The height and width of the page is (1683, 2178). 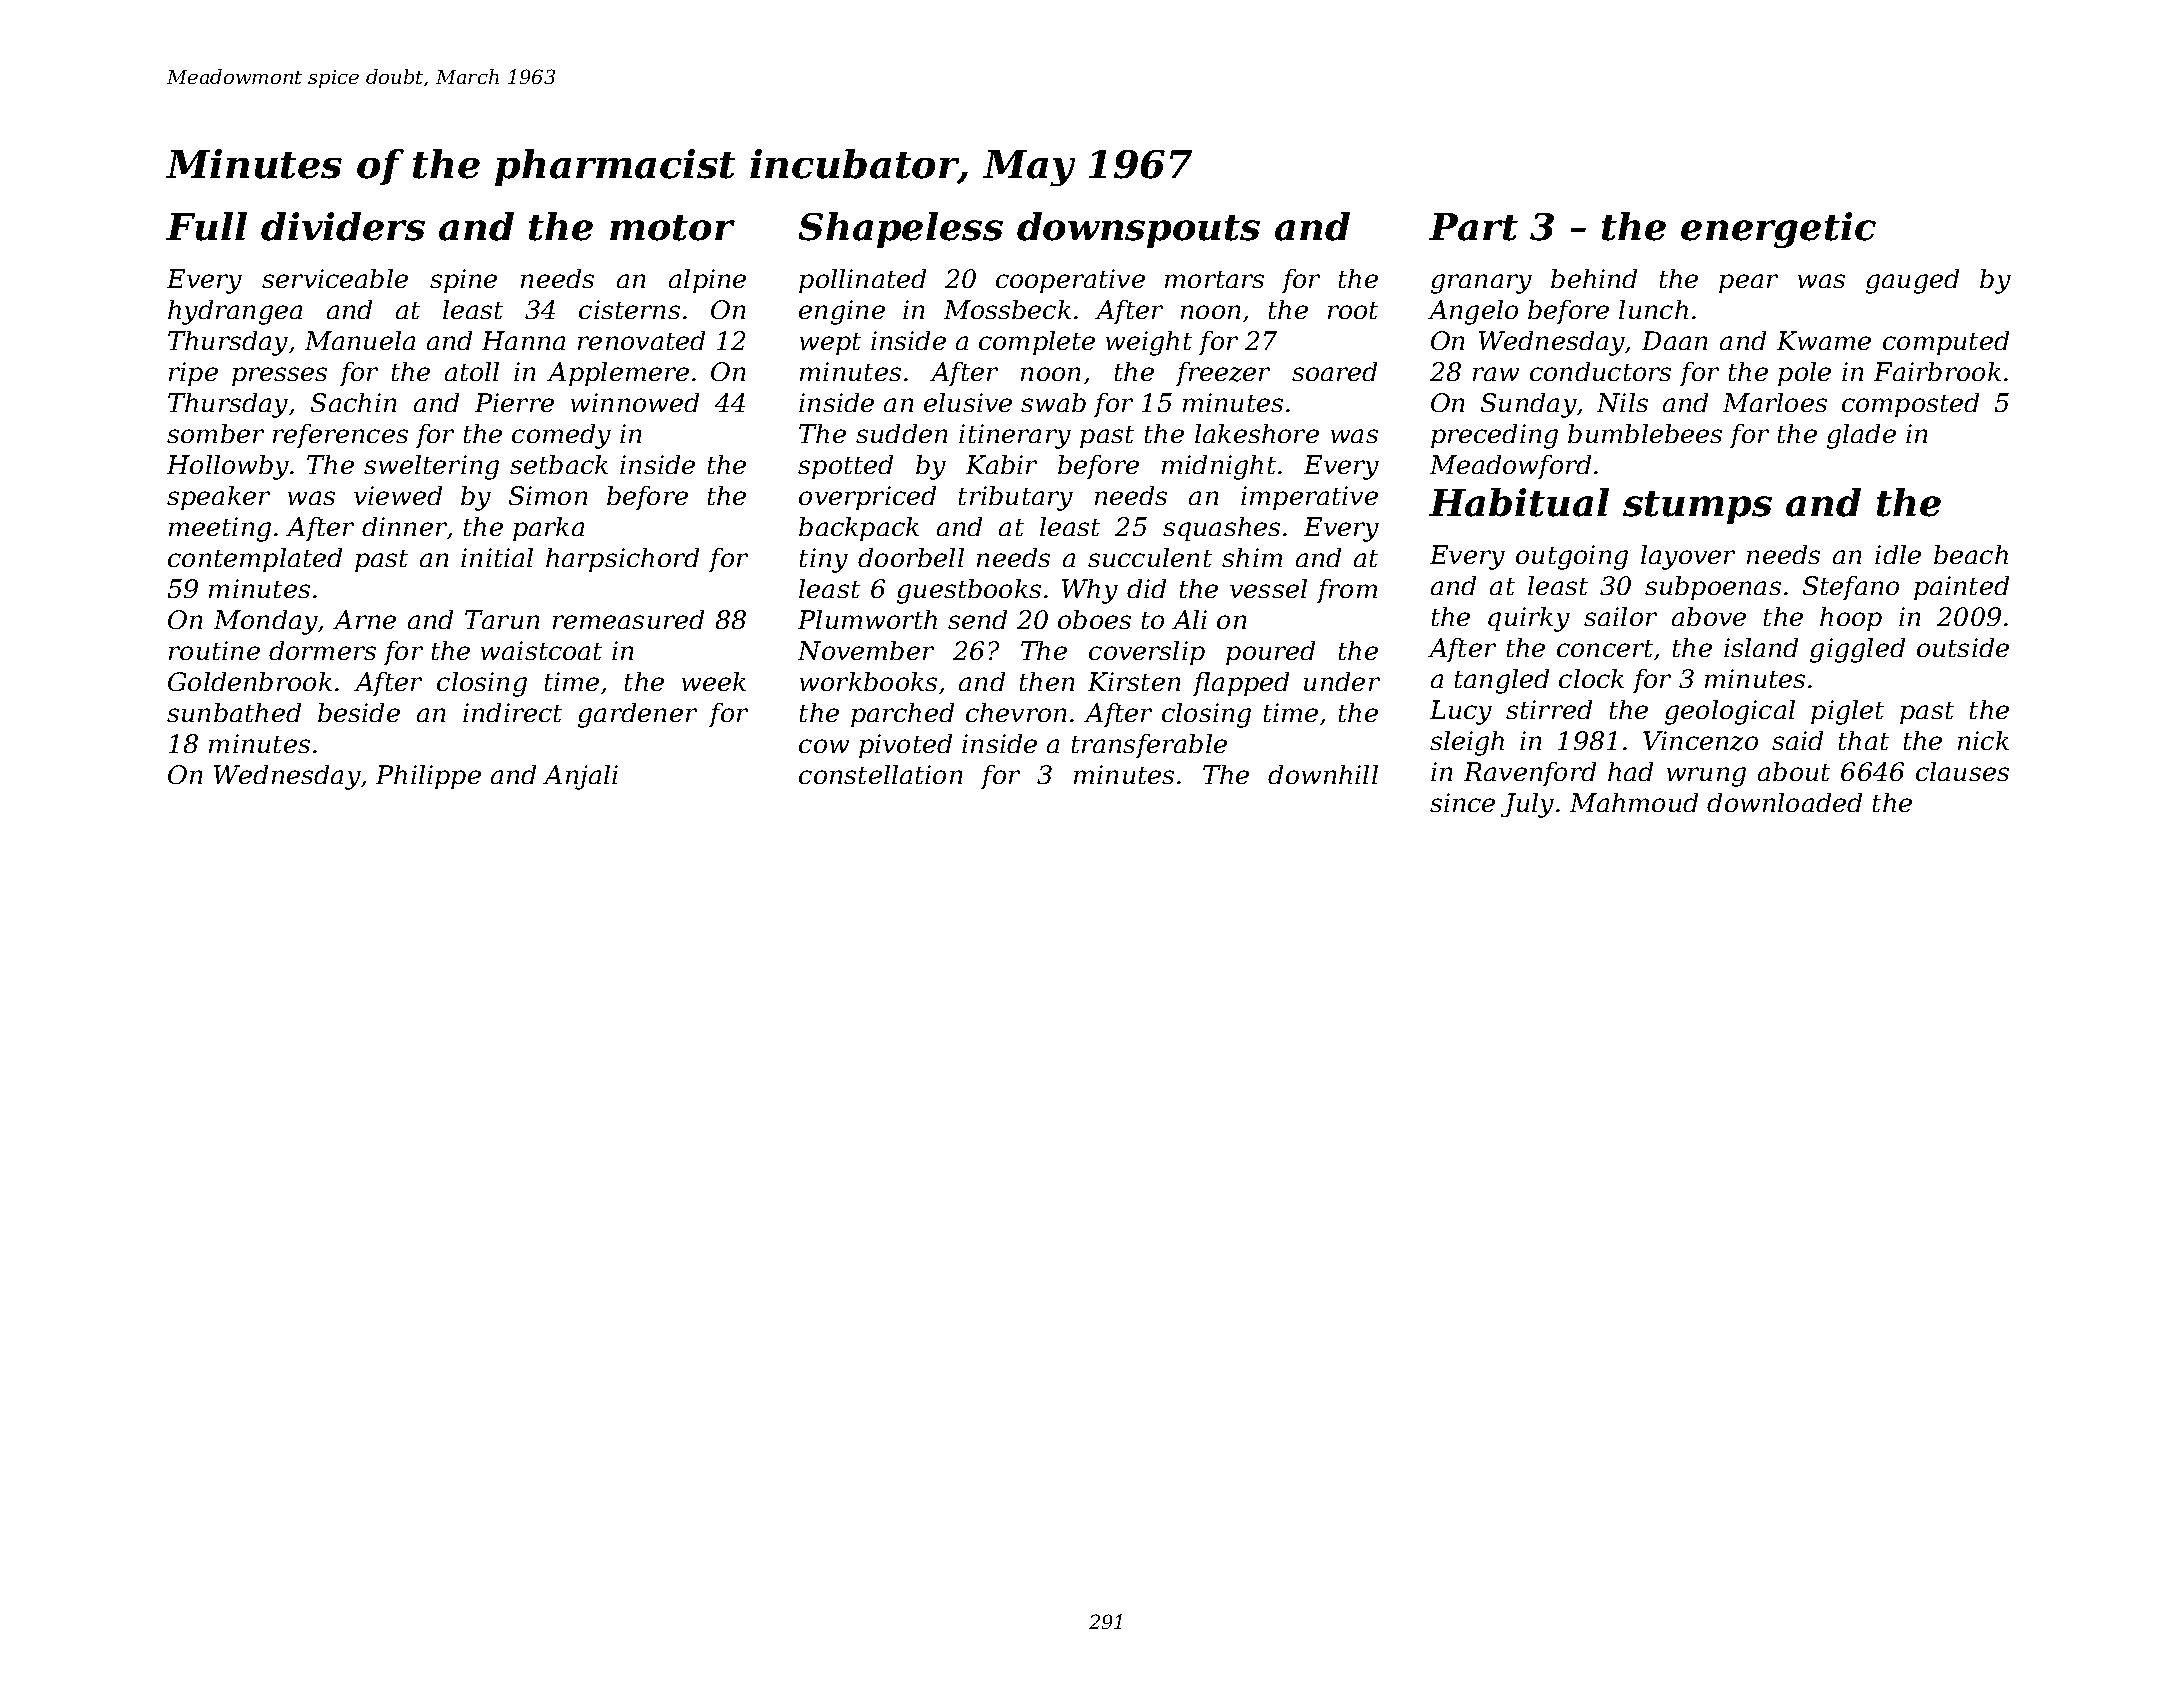 What do you see at coordinates (1037, 343) in the page?
I see `complete` at bounding box center [1037, 343].
